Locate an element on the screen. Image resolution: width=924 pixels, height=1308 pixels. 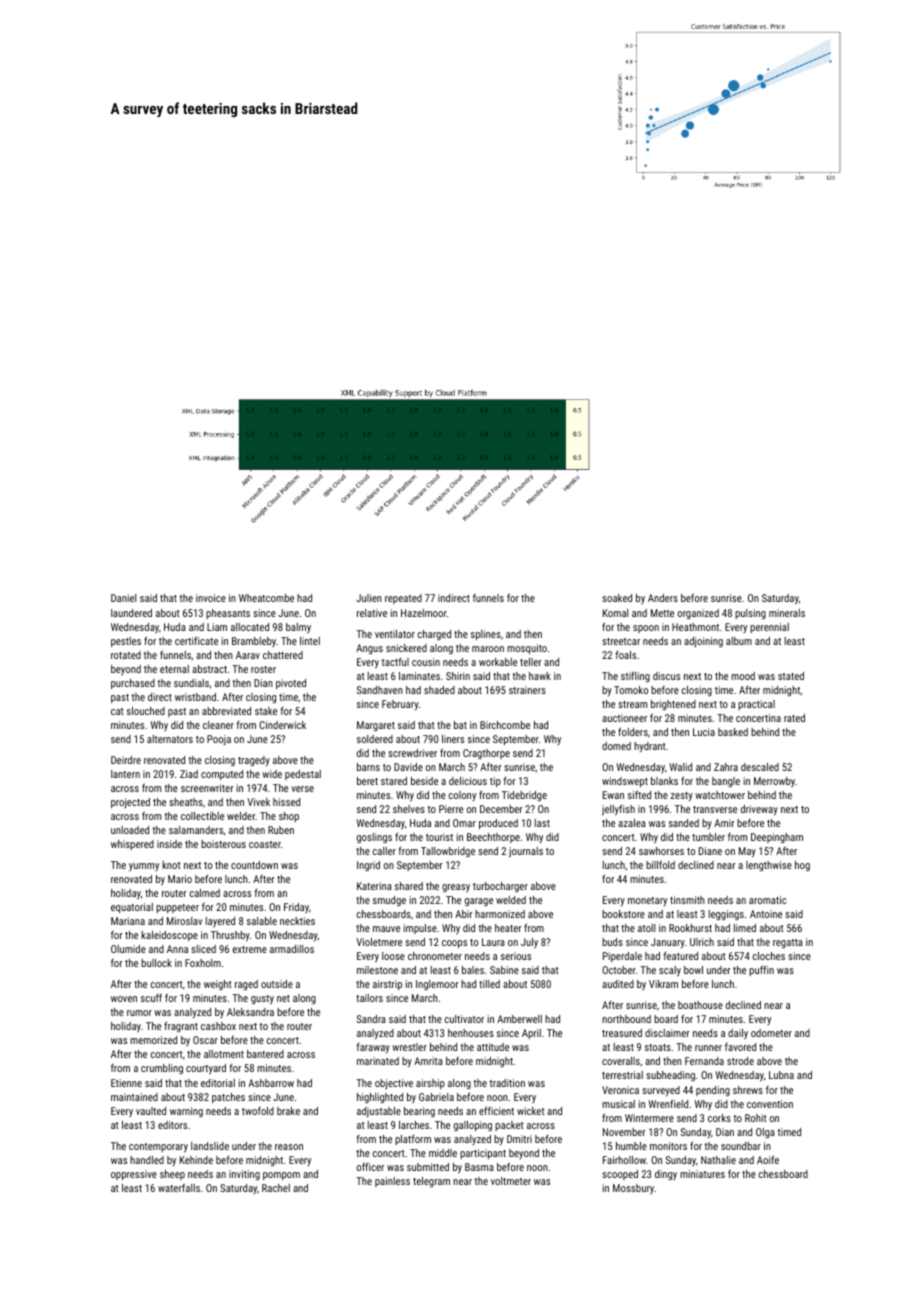
Wheatcombe is located at coordinates (266, 598).
